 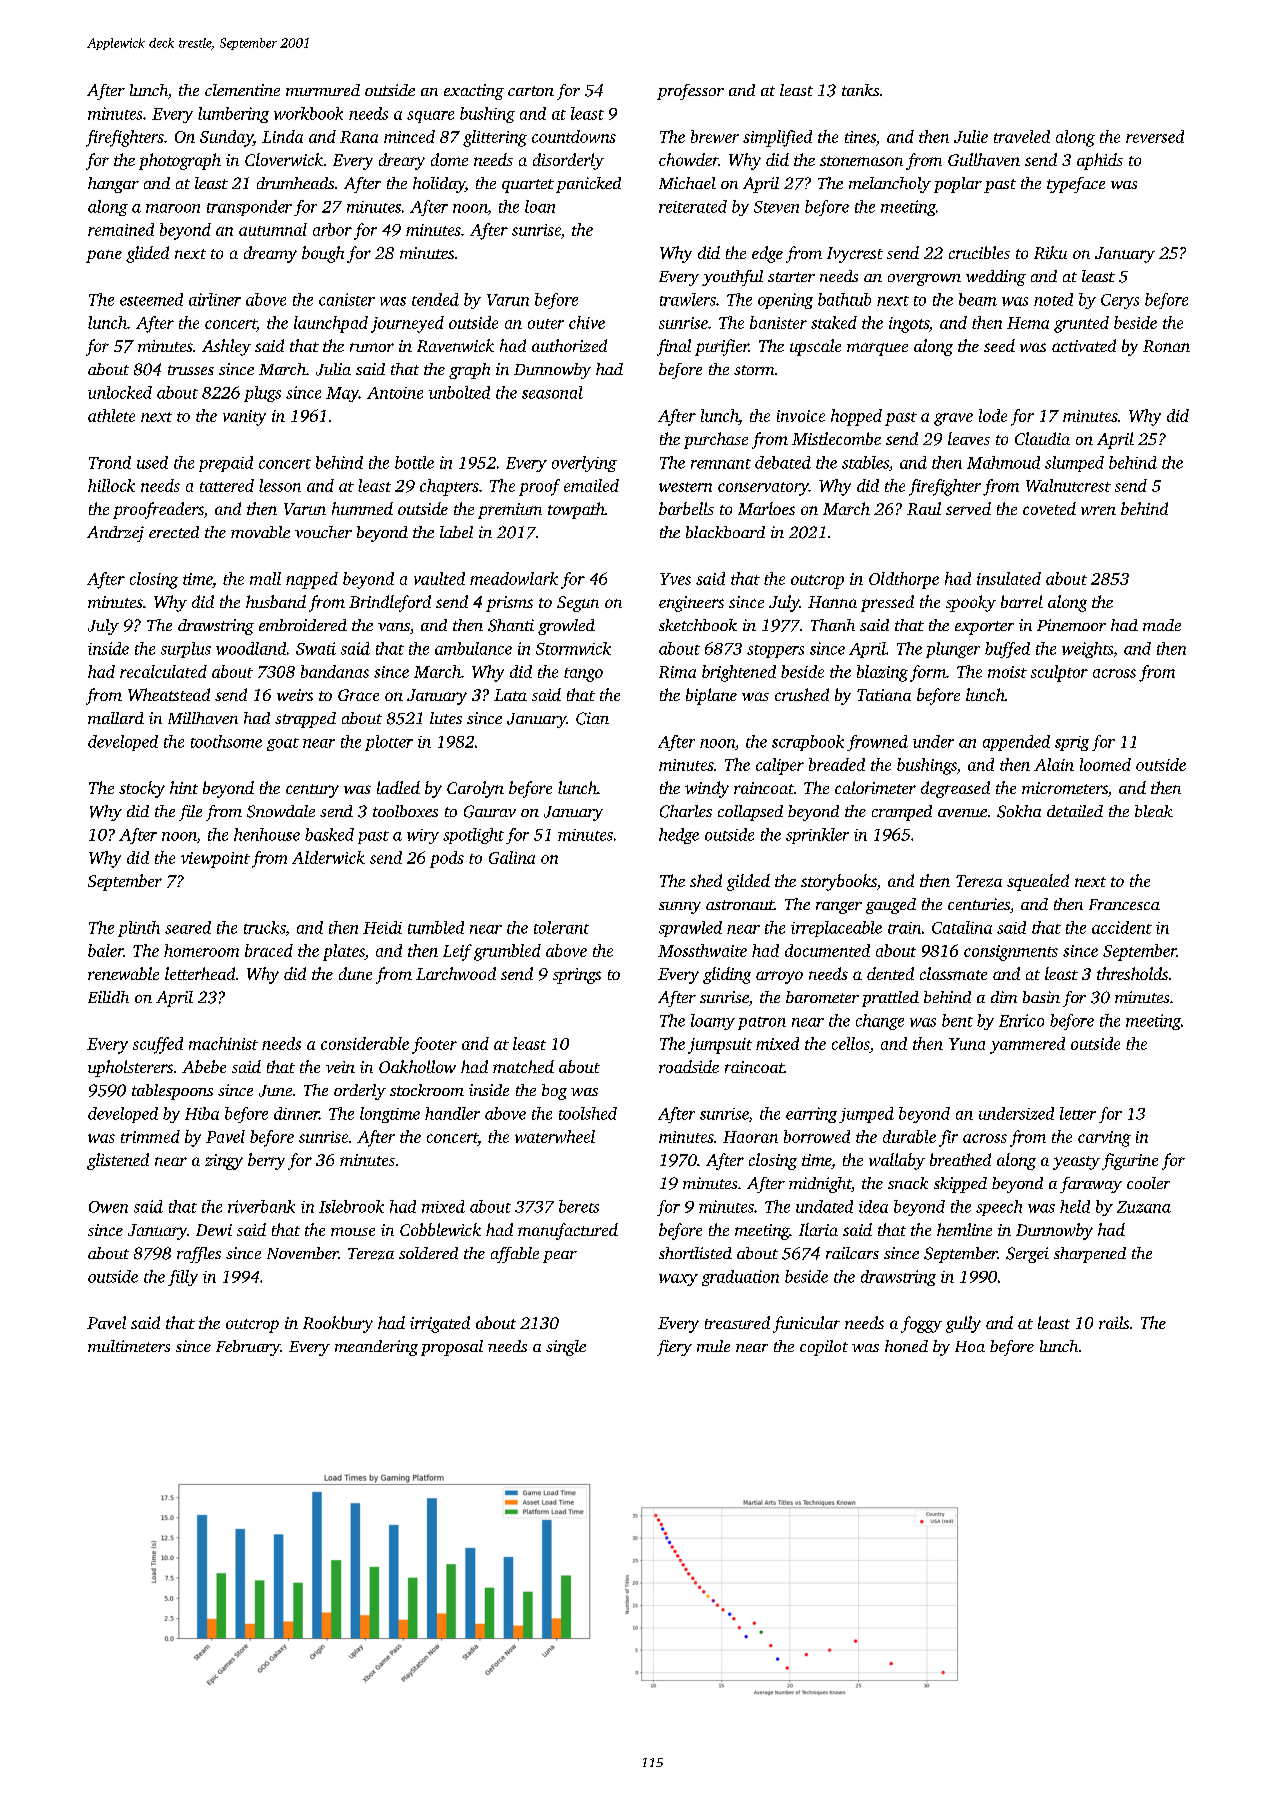 I want to click on sprig, so click(x=1072, y=743).
